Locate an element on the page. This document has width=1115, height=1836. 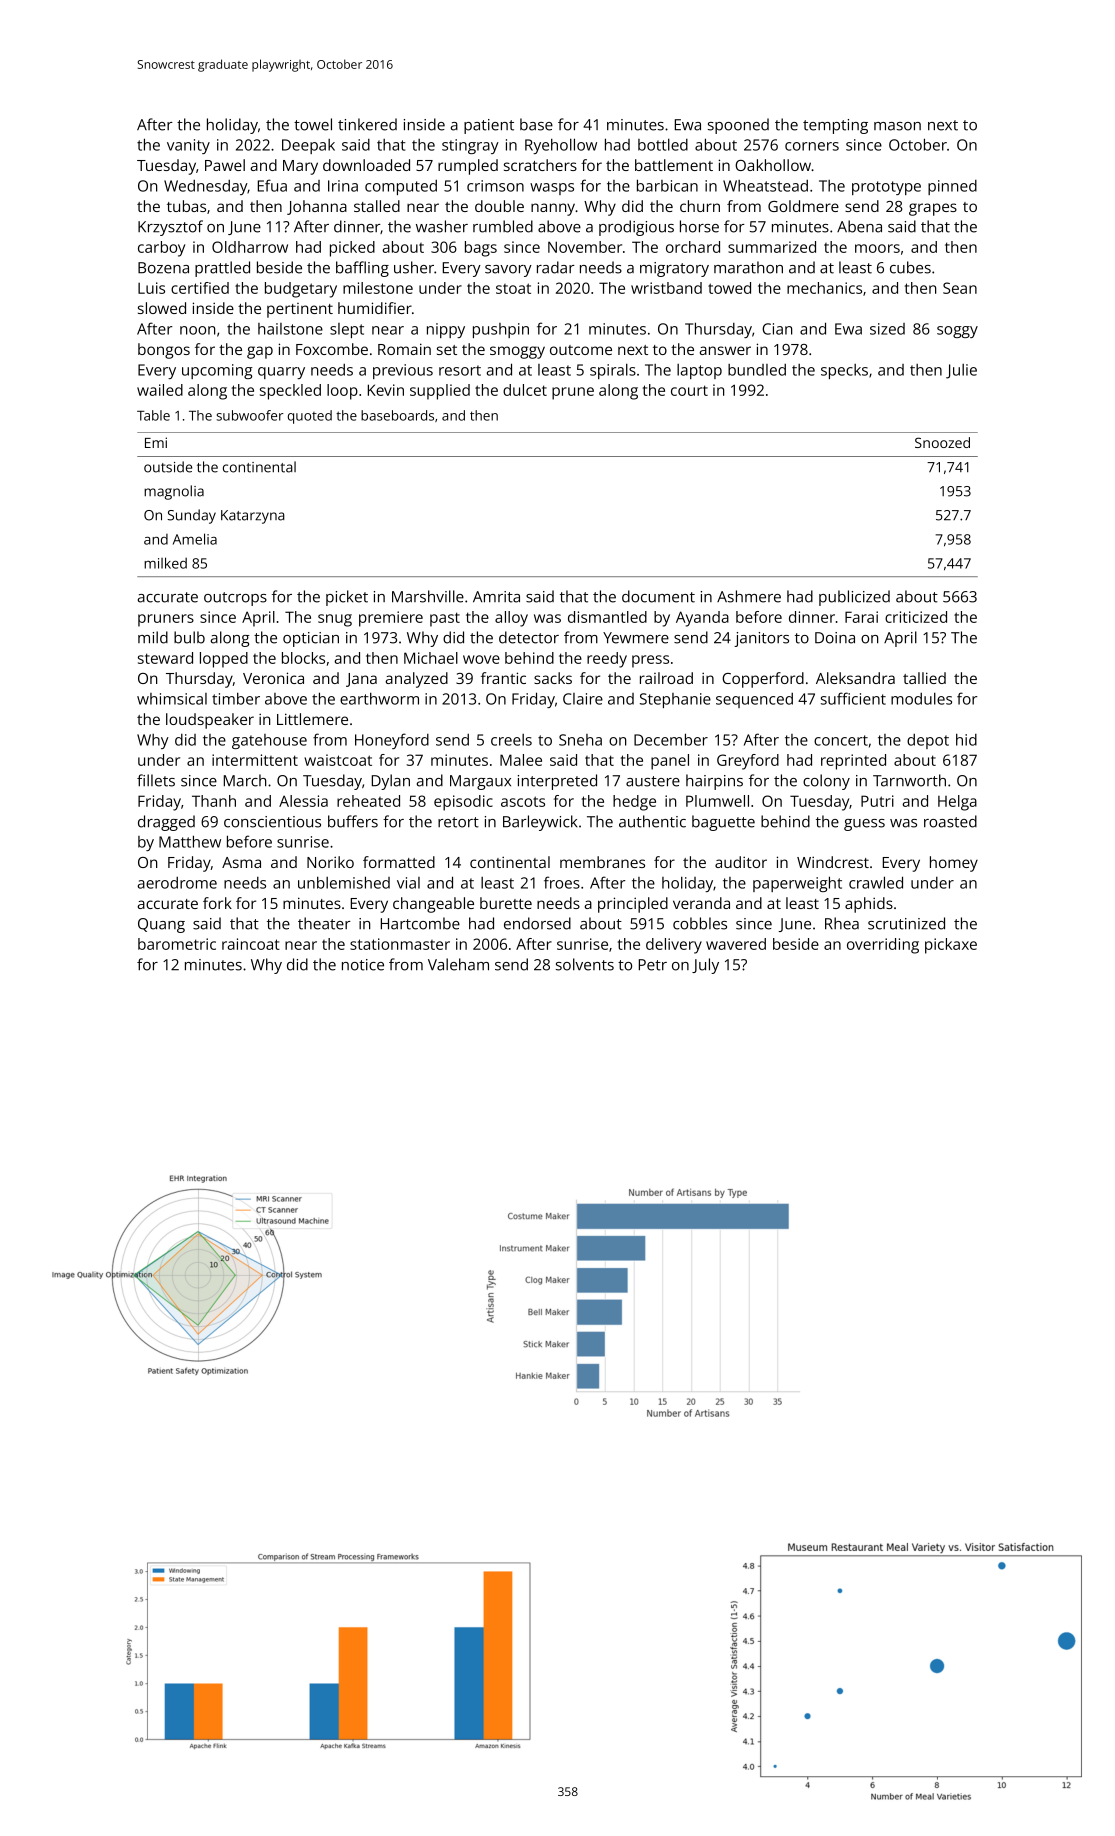
Amelia is located at coordinates (195, 539).
